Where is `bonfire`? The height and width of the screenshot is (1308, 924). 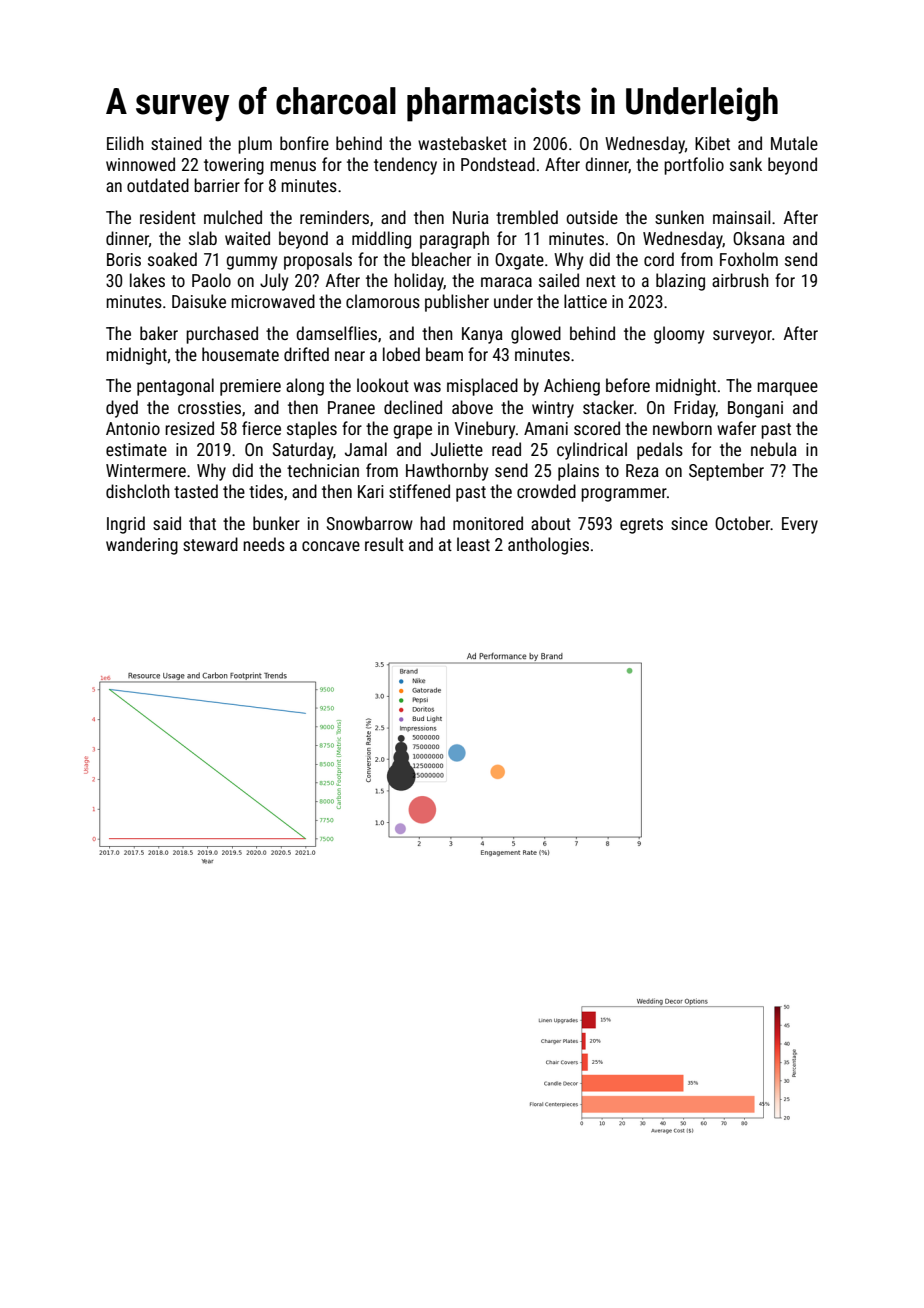 bonfire is located at coordinates (304, 143).
